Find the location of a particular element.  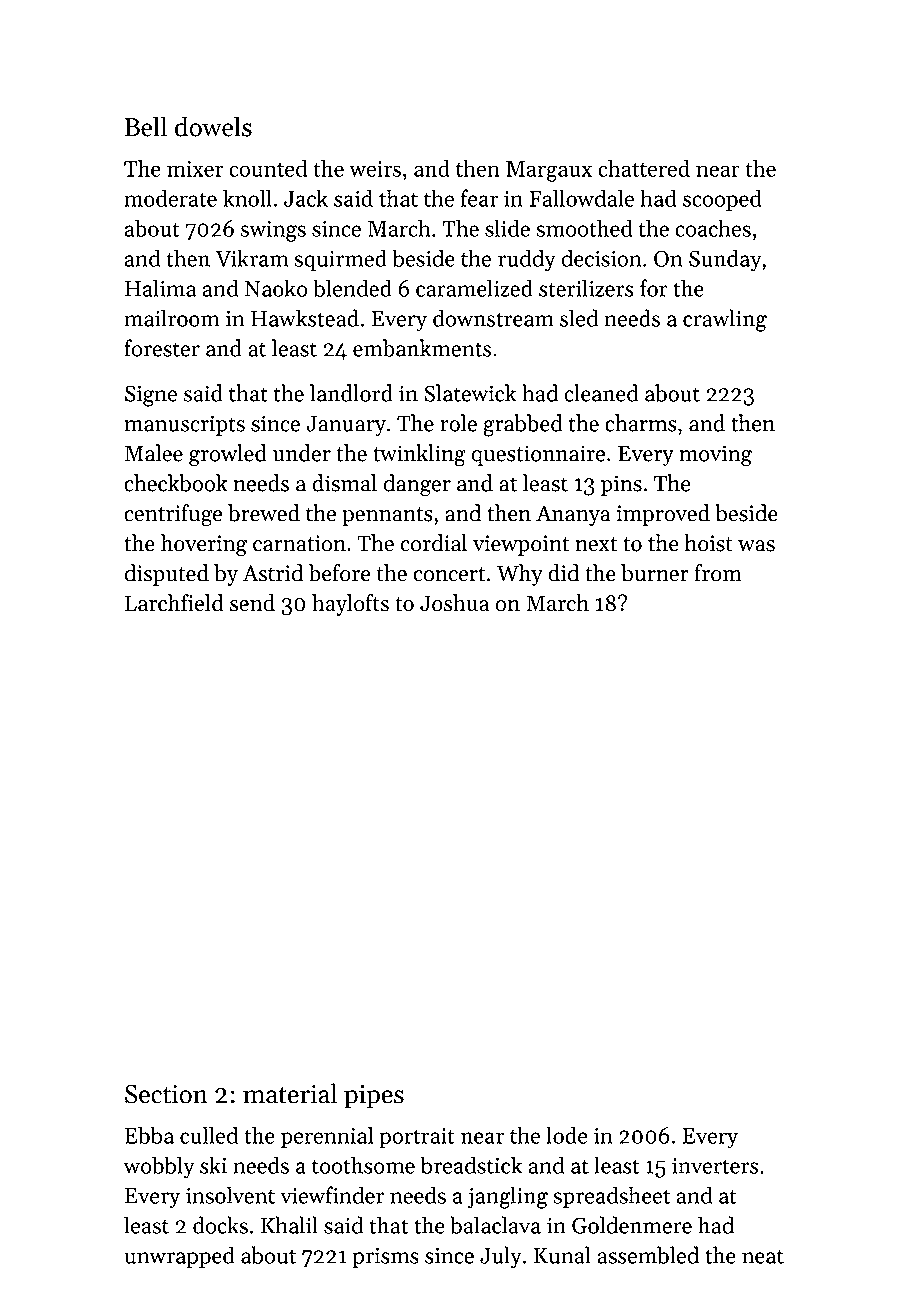

spreadsheet is located at coordinates (611, 1197).
